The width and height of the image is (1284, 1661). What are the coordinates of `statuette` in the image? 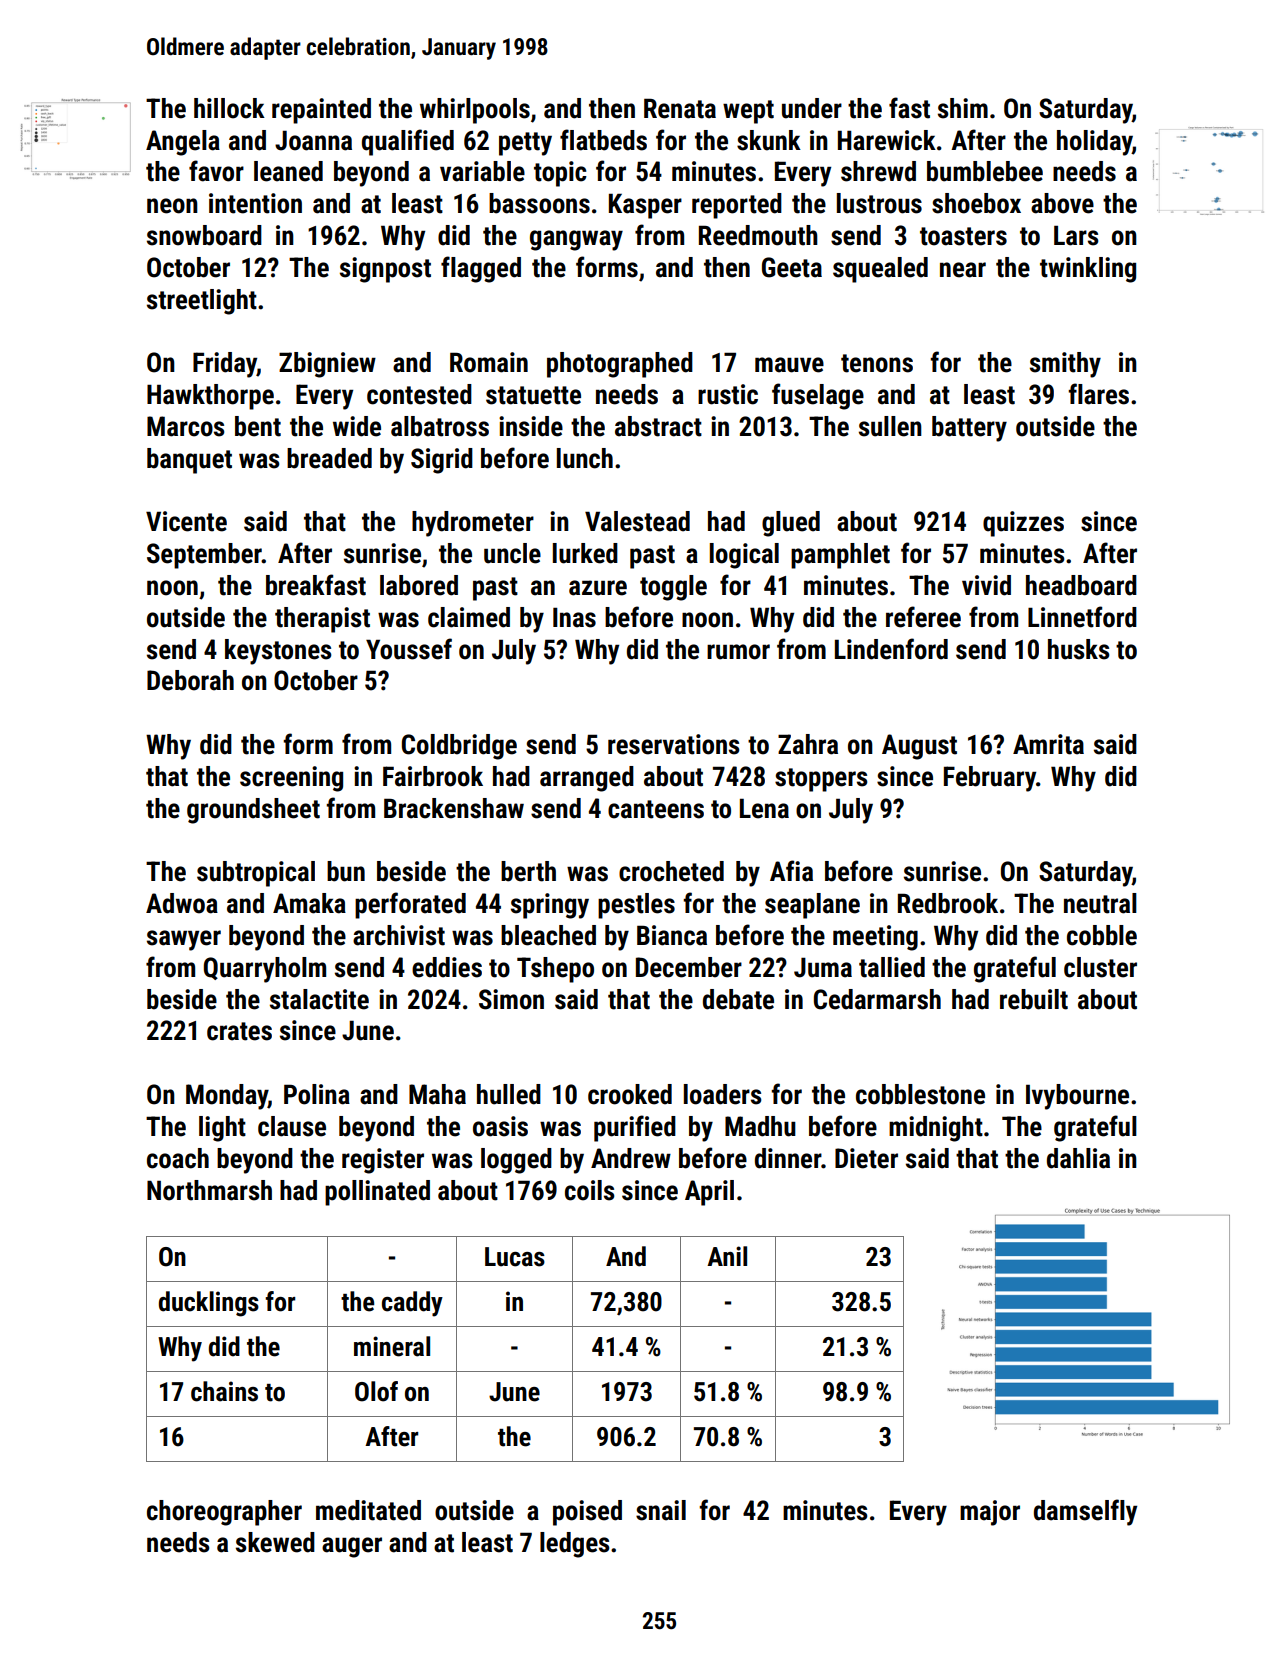 It's located at (533, 395).
